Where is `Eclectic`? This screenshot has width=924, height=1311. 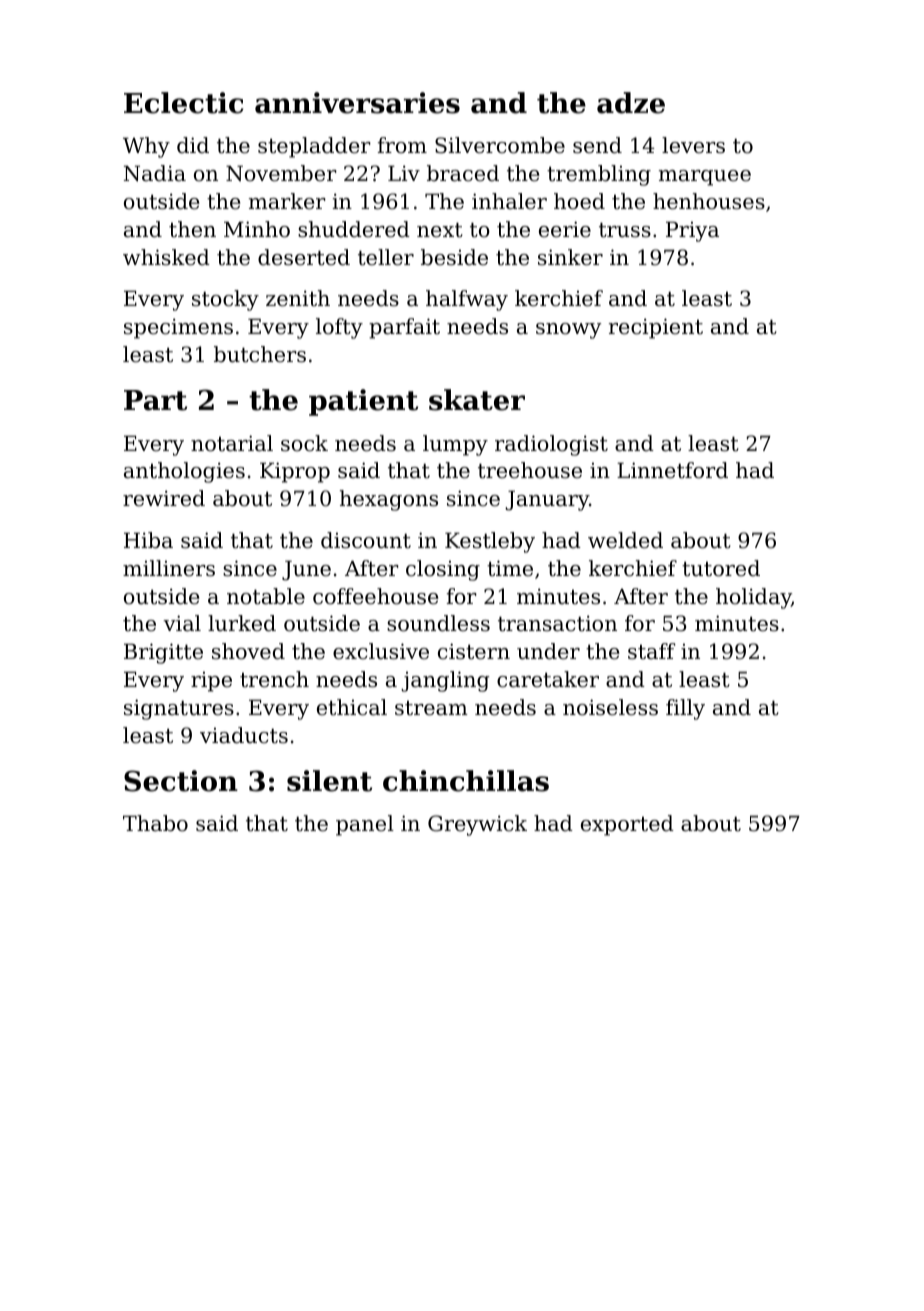 Eclectic is located at coordinates (183, 103).
